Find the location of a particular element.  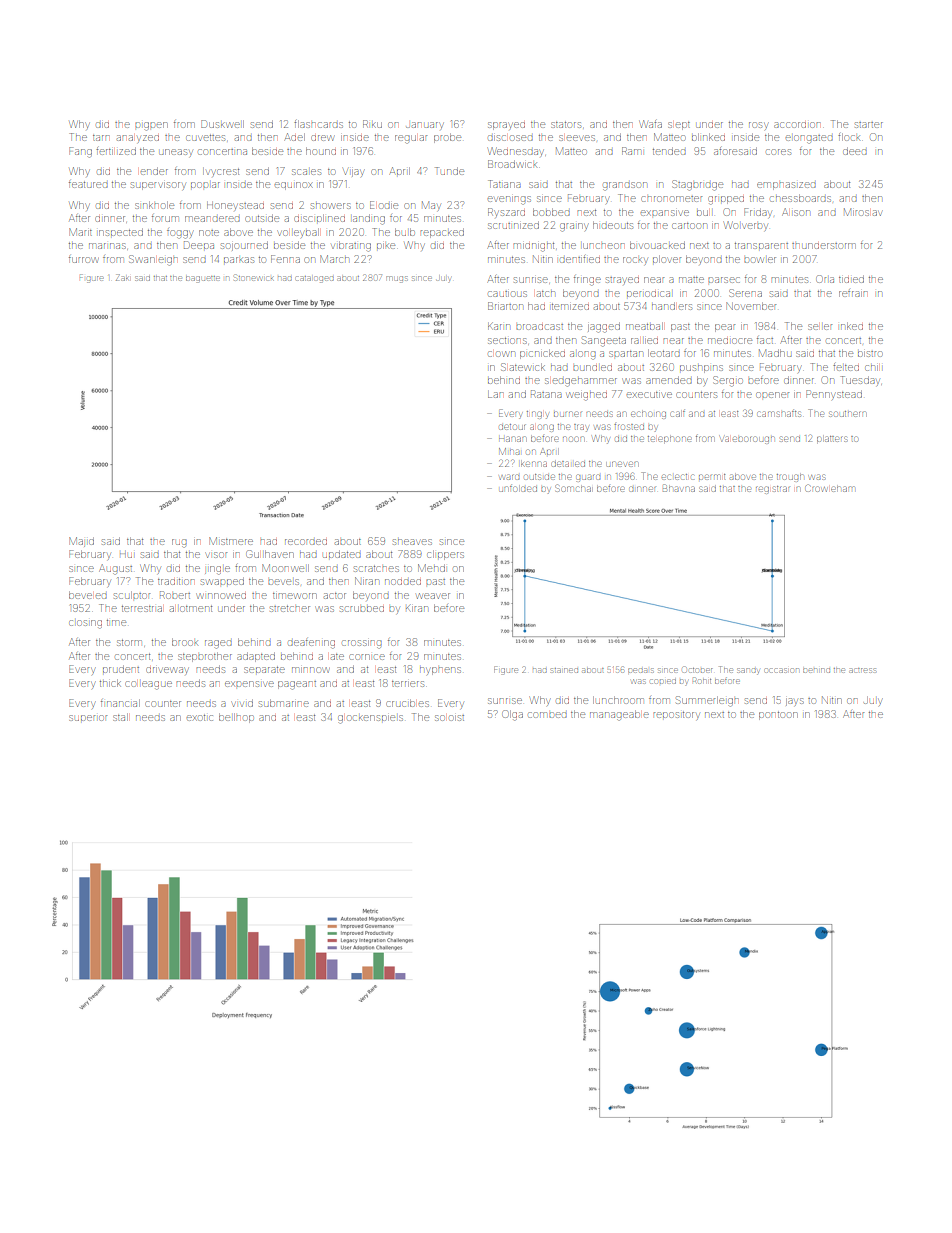

bobbed is located at coordinates (551, 212).
